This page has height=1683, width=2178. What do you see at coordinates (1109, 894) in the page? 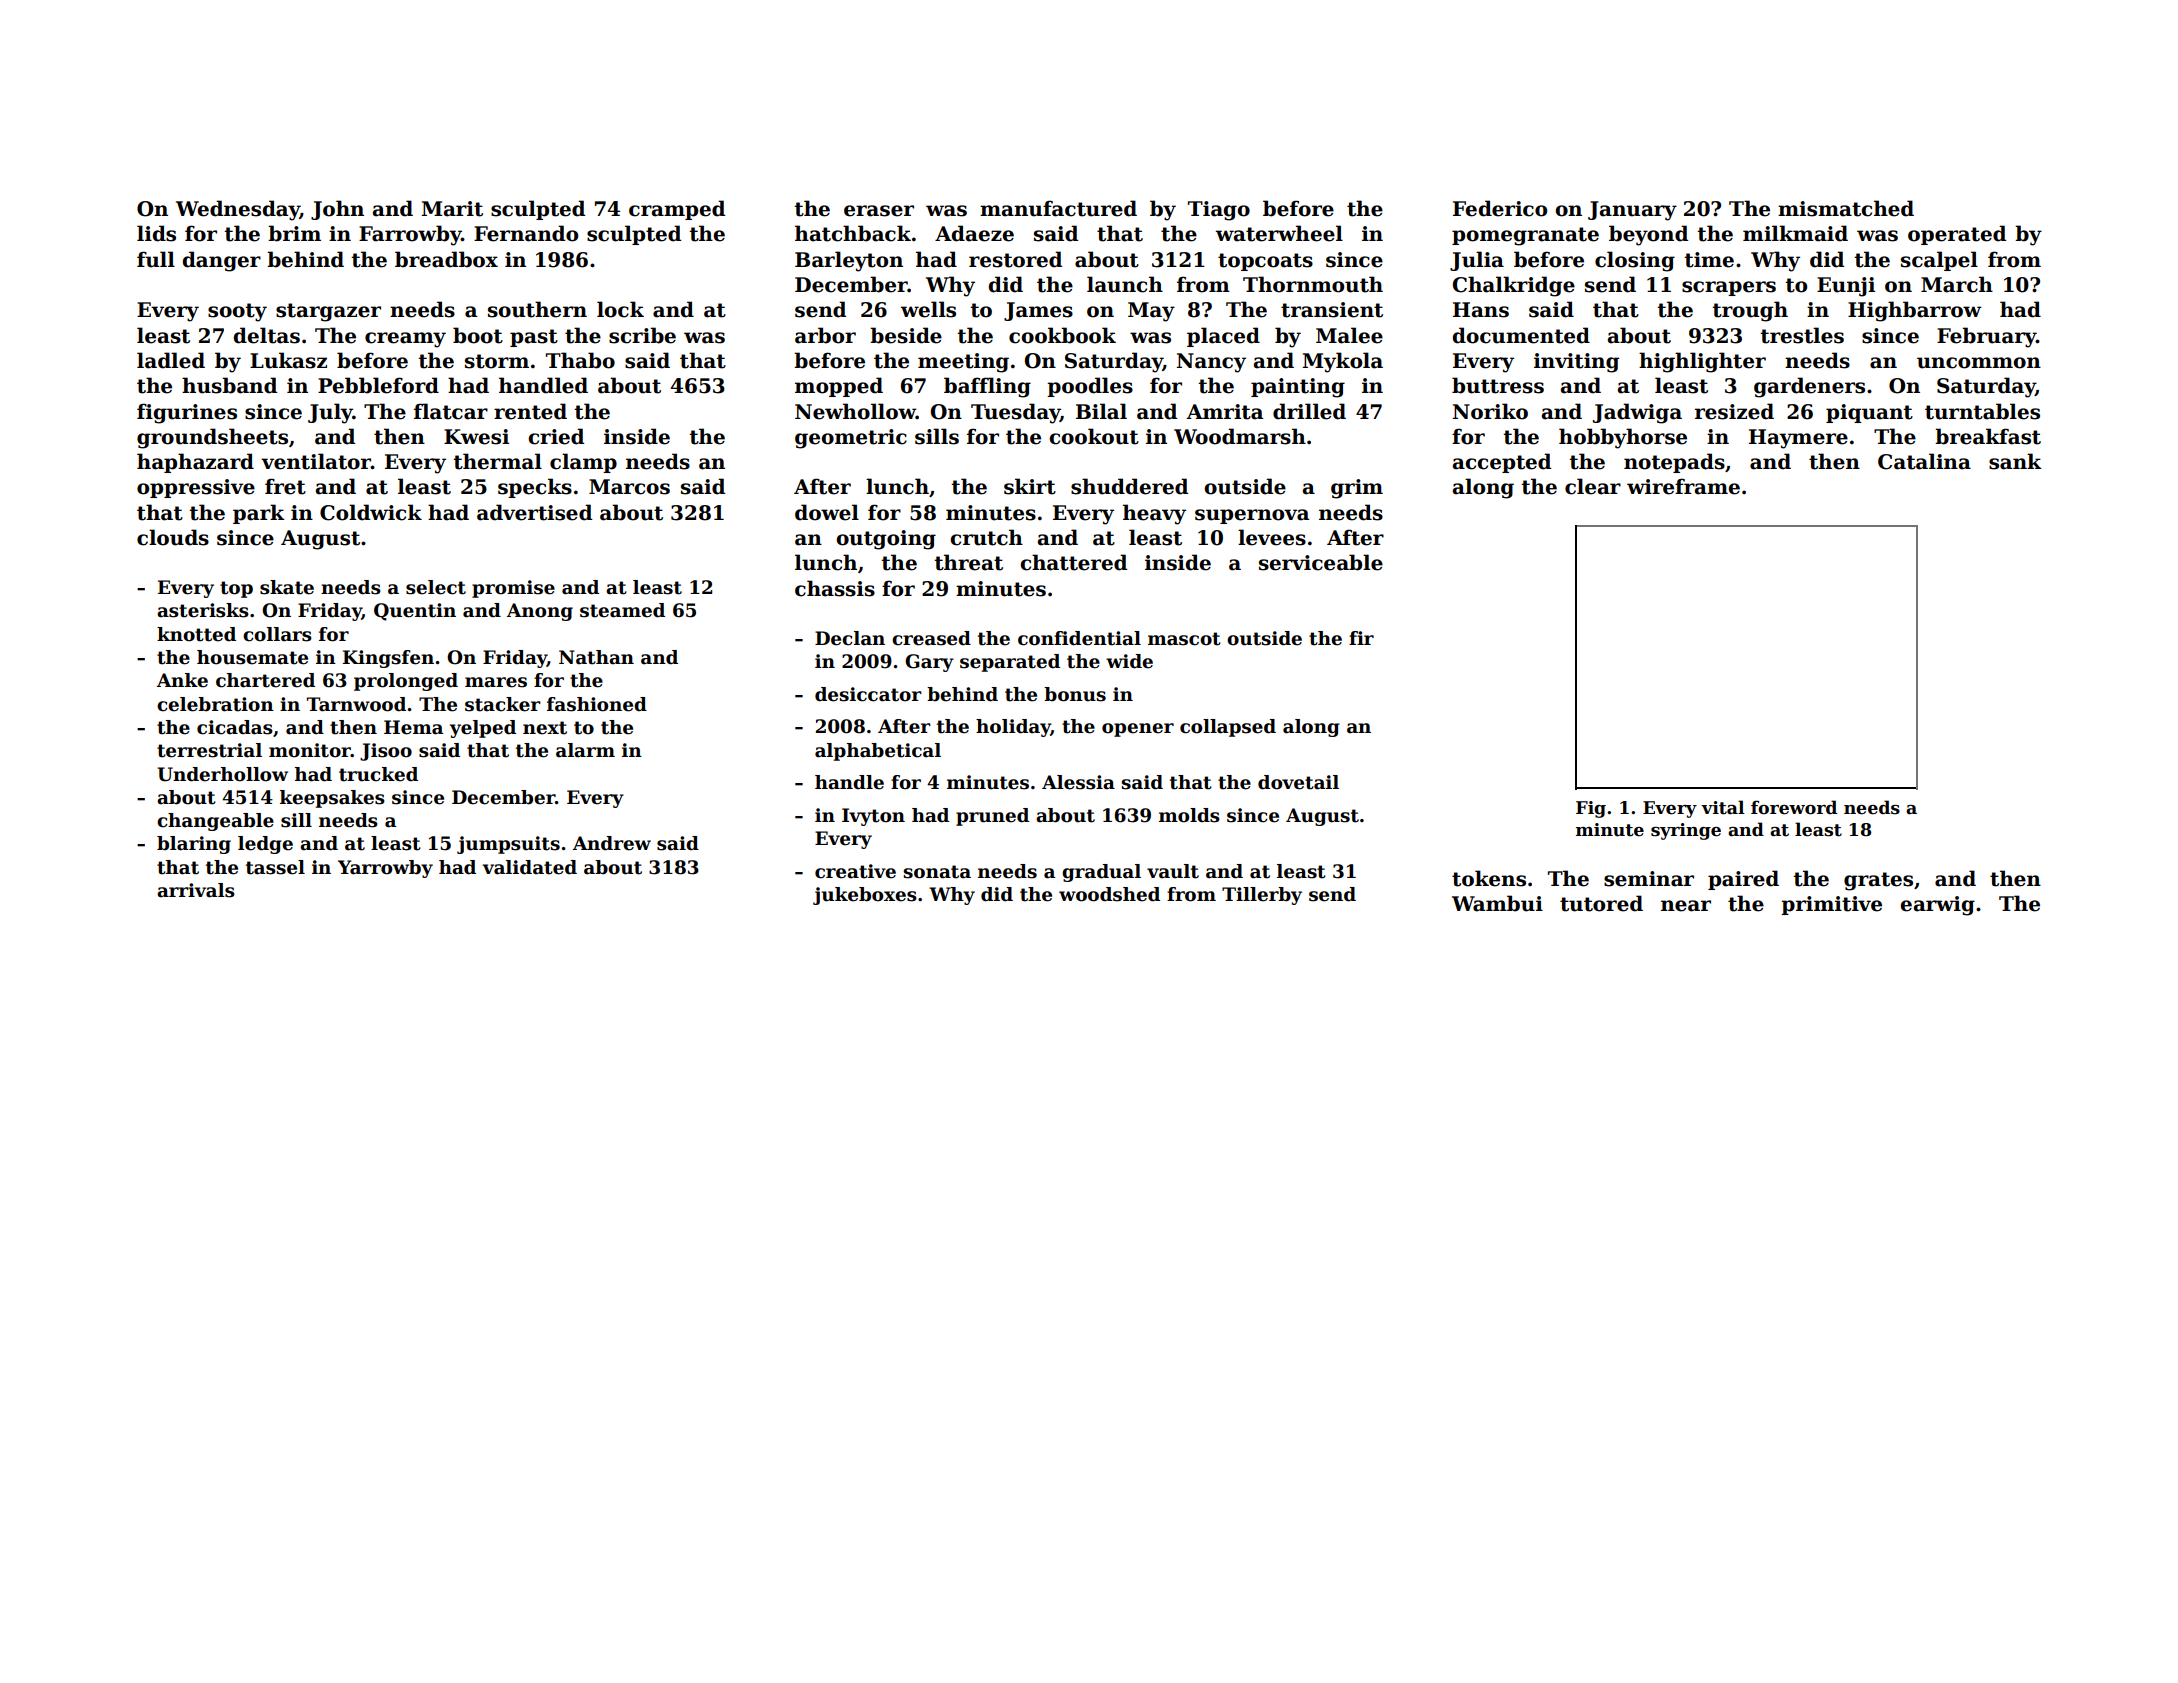
I see `woodshed` at bounding box center [1109, 894].
